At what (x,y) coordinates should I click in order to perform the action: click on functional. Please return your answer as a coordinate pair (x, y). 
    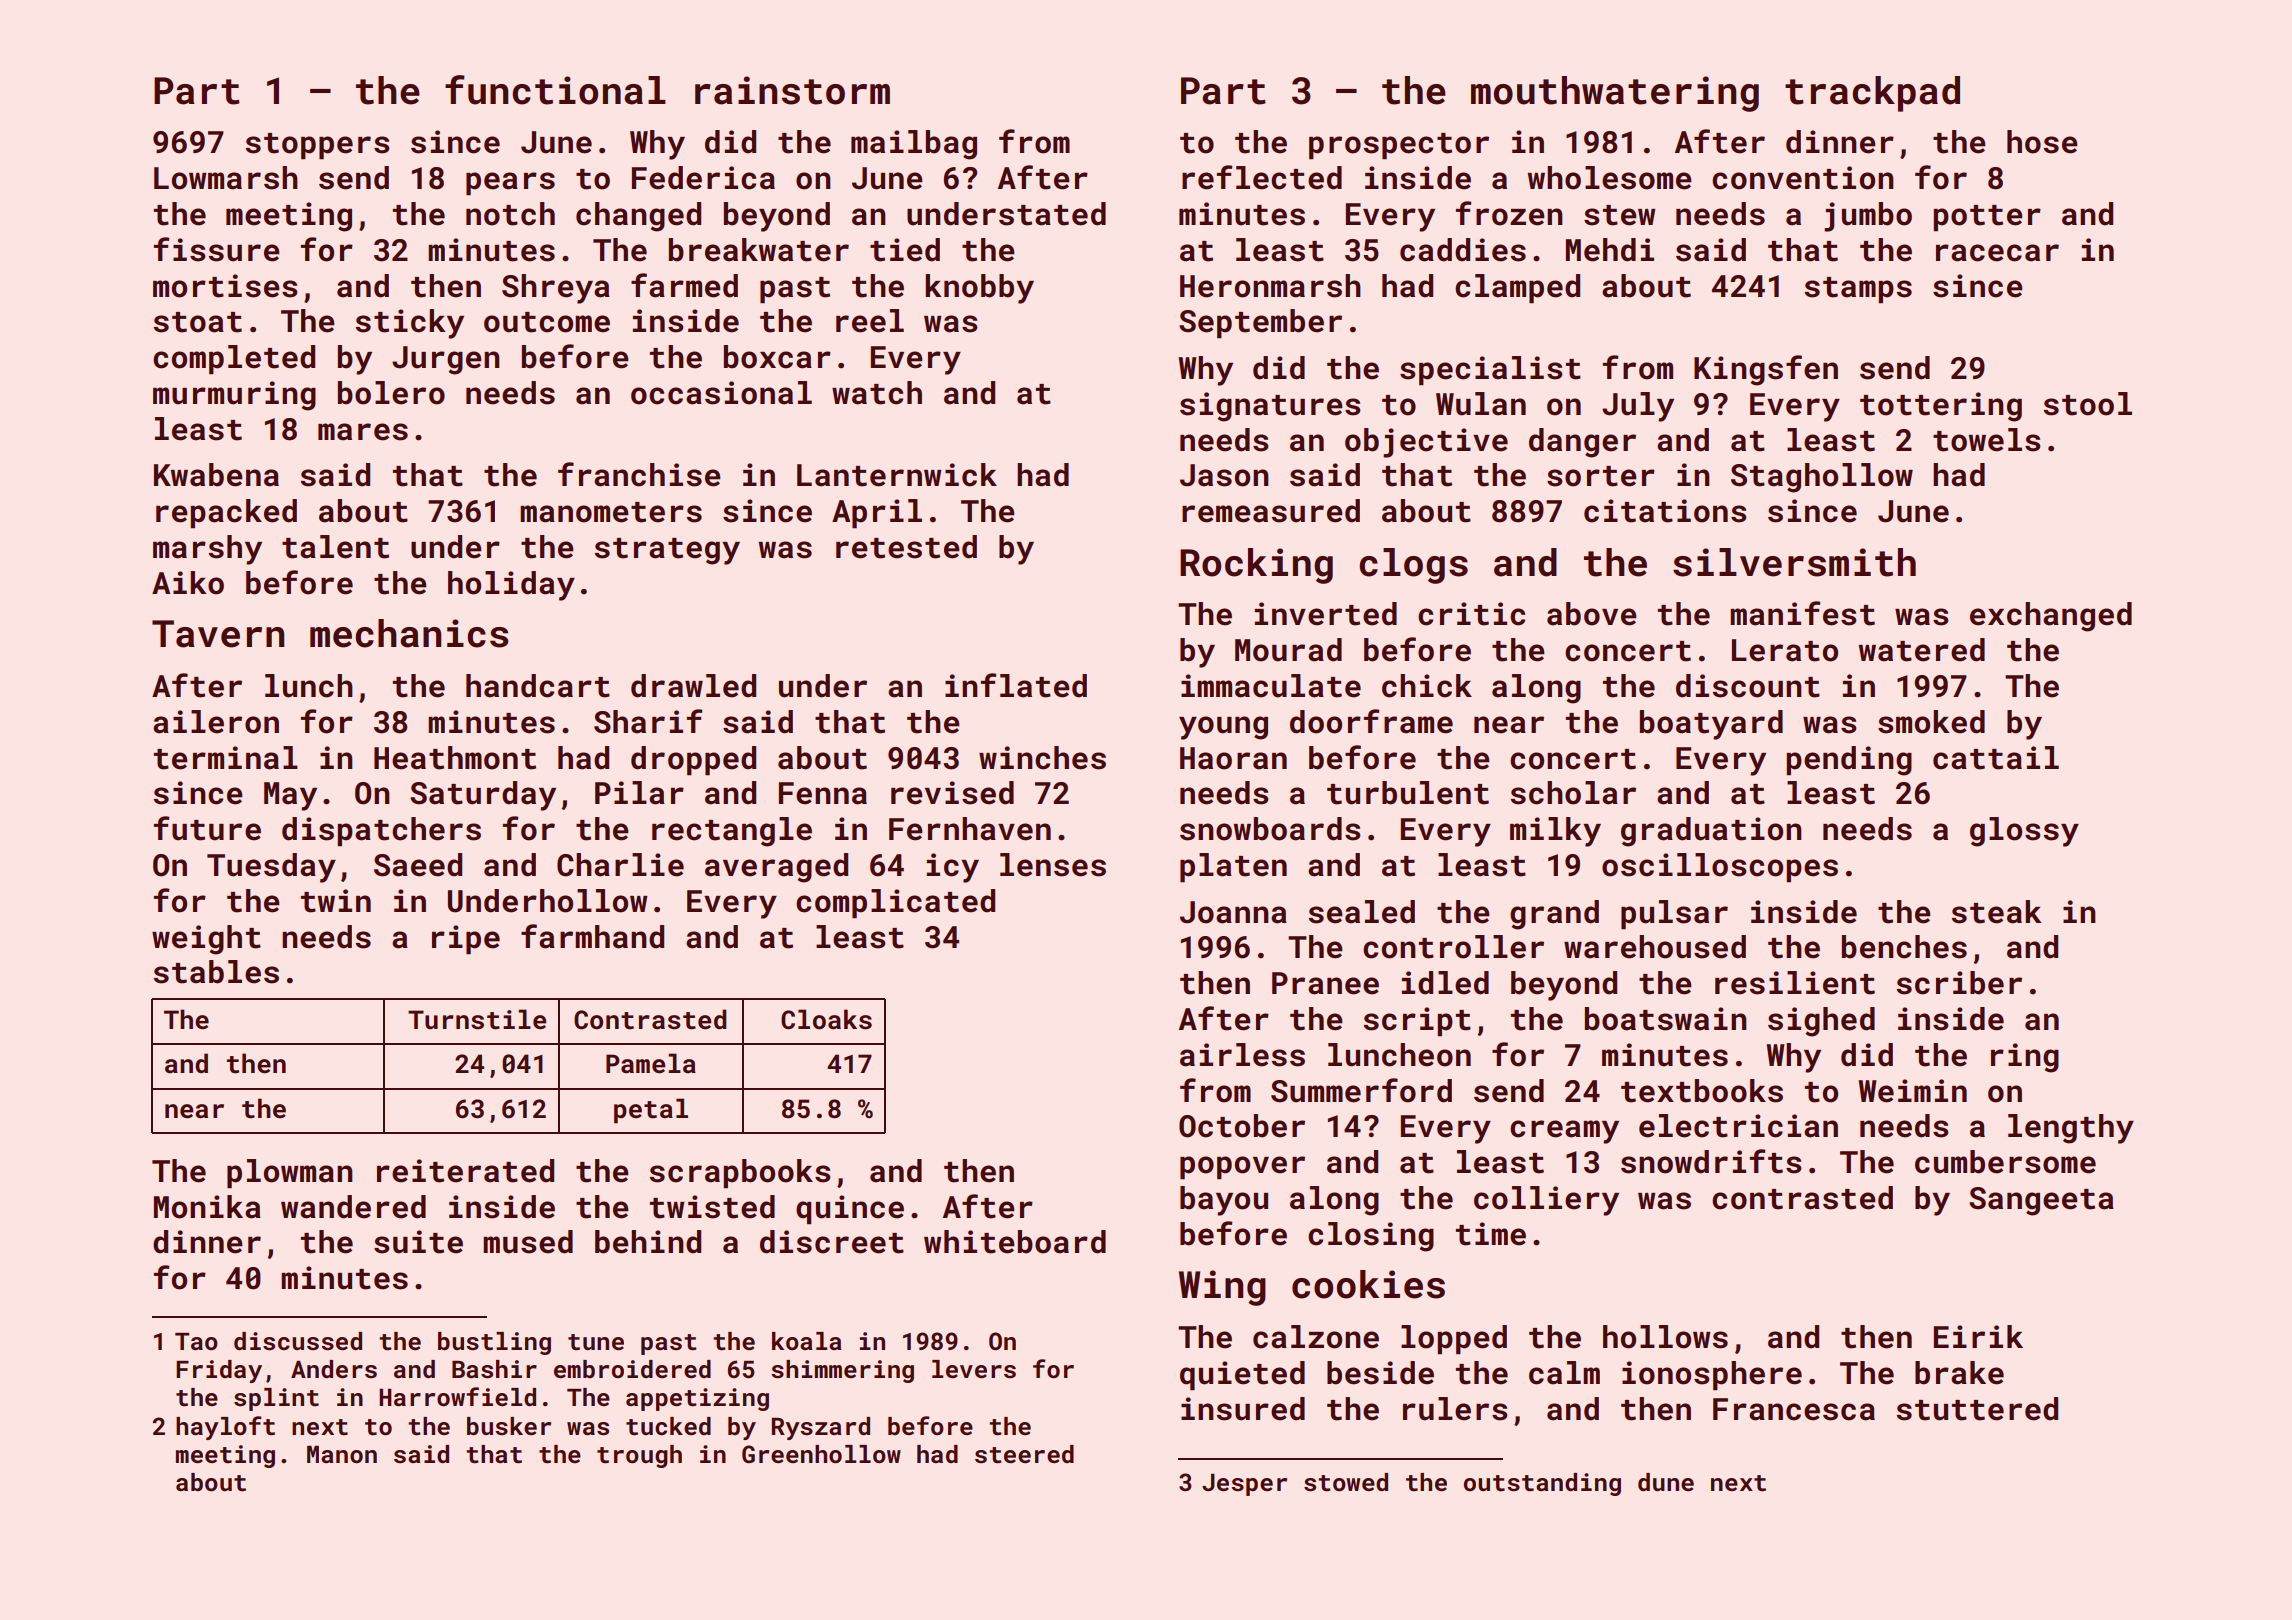
    Looking at the image, I should click on (555, 90).
